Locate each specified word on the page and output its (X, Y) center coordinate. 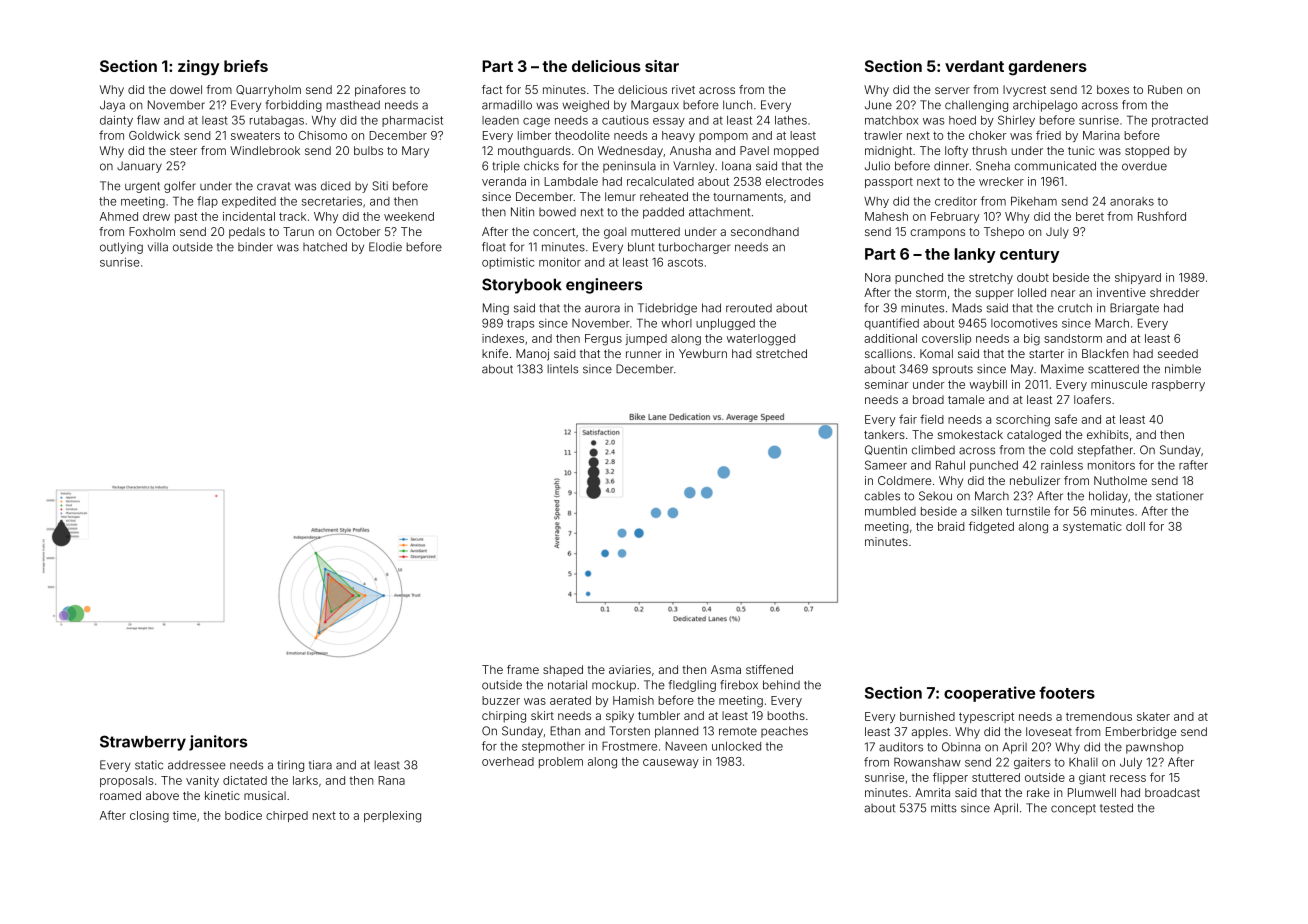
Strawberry (143, 743)
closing (149, 817)
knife (495, 353)
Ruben (1165, 89)
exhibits (1108, 434)
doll (1135, 526)
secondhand (765, 231)
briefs (246, 66)
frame (523, 669)
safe (1066, 419)
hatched (325, 247)
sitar (662, 66)
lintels (562, 369)
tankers (884, 434)
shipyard (1138, 278)
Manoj (532, 355)
